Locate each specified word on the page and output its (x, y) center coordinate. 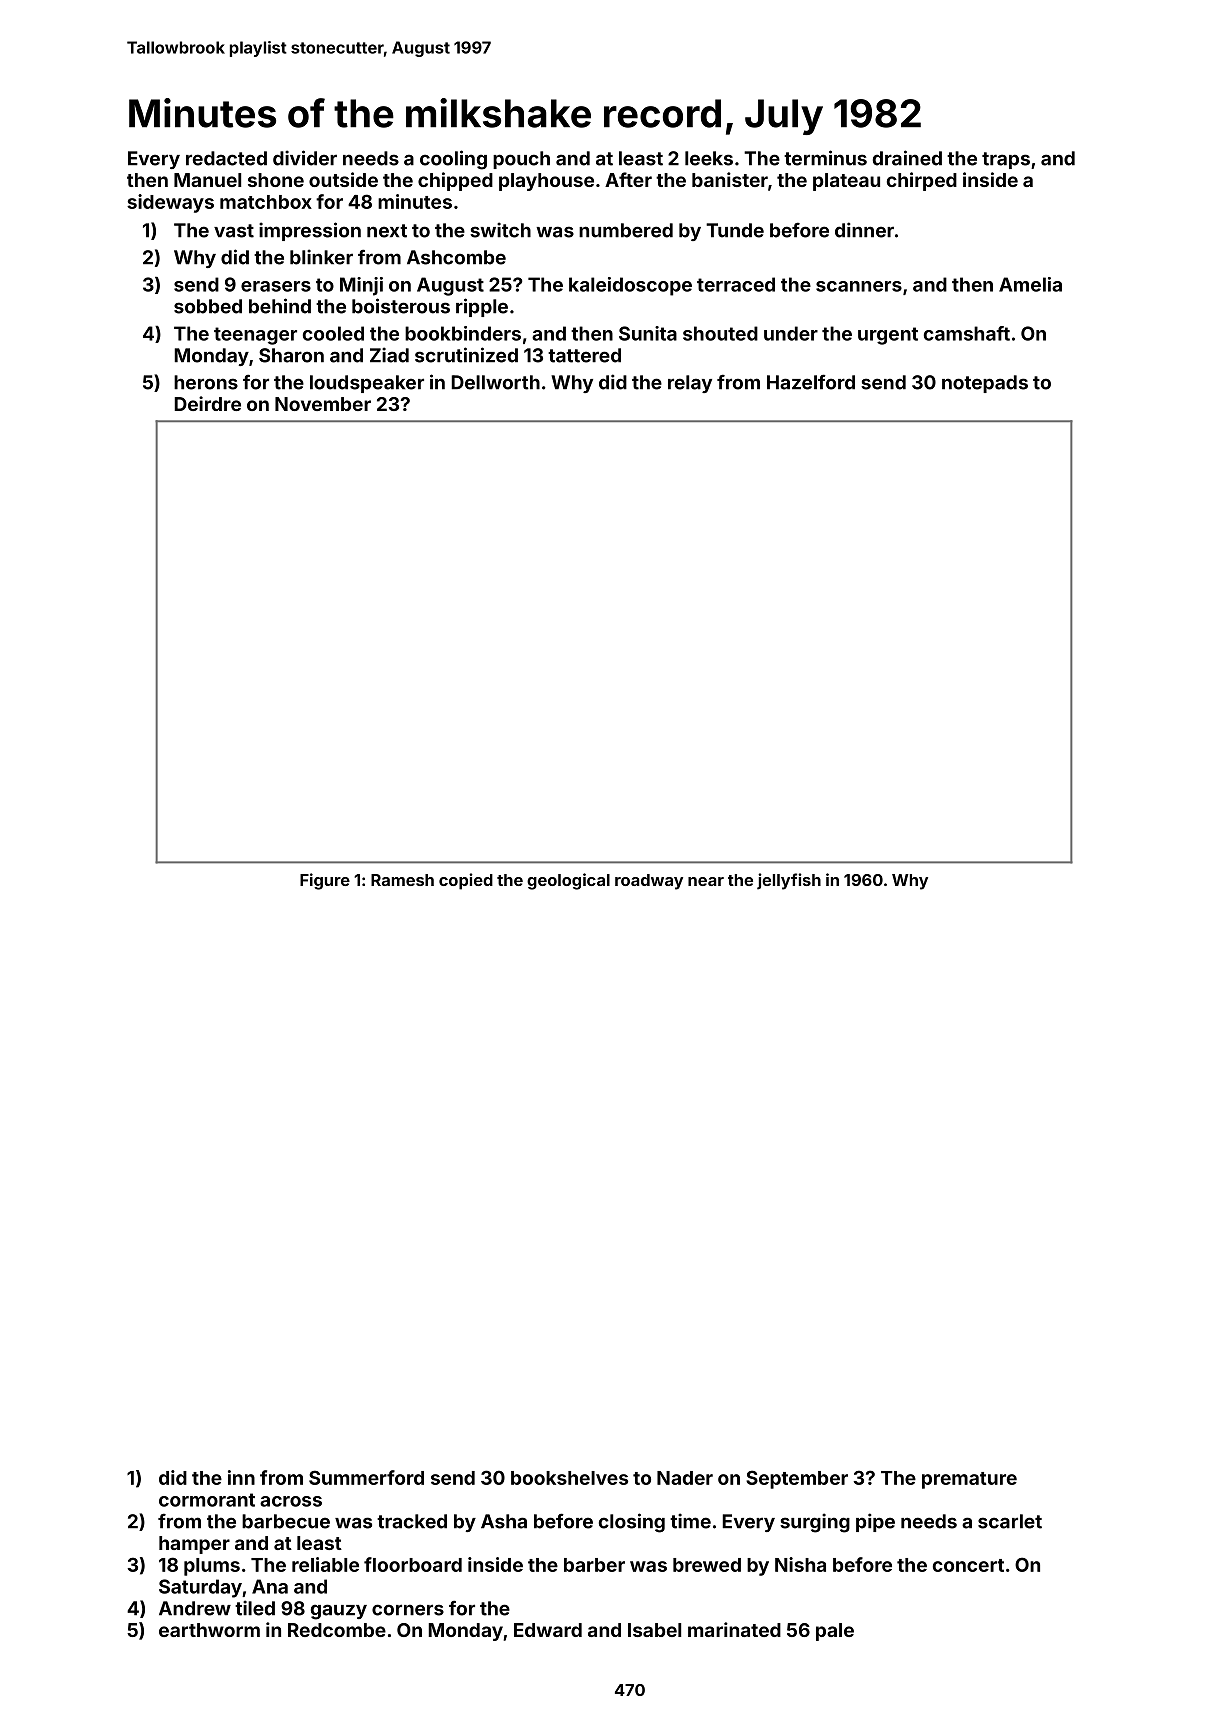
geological (568, 881)
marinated (734, 1629)
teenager (255, 336)
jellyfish (789, 881)
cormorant (207, 1500)
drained (907, 158)
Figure (325, 881)
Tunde (735, 230)
